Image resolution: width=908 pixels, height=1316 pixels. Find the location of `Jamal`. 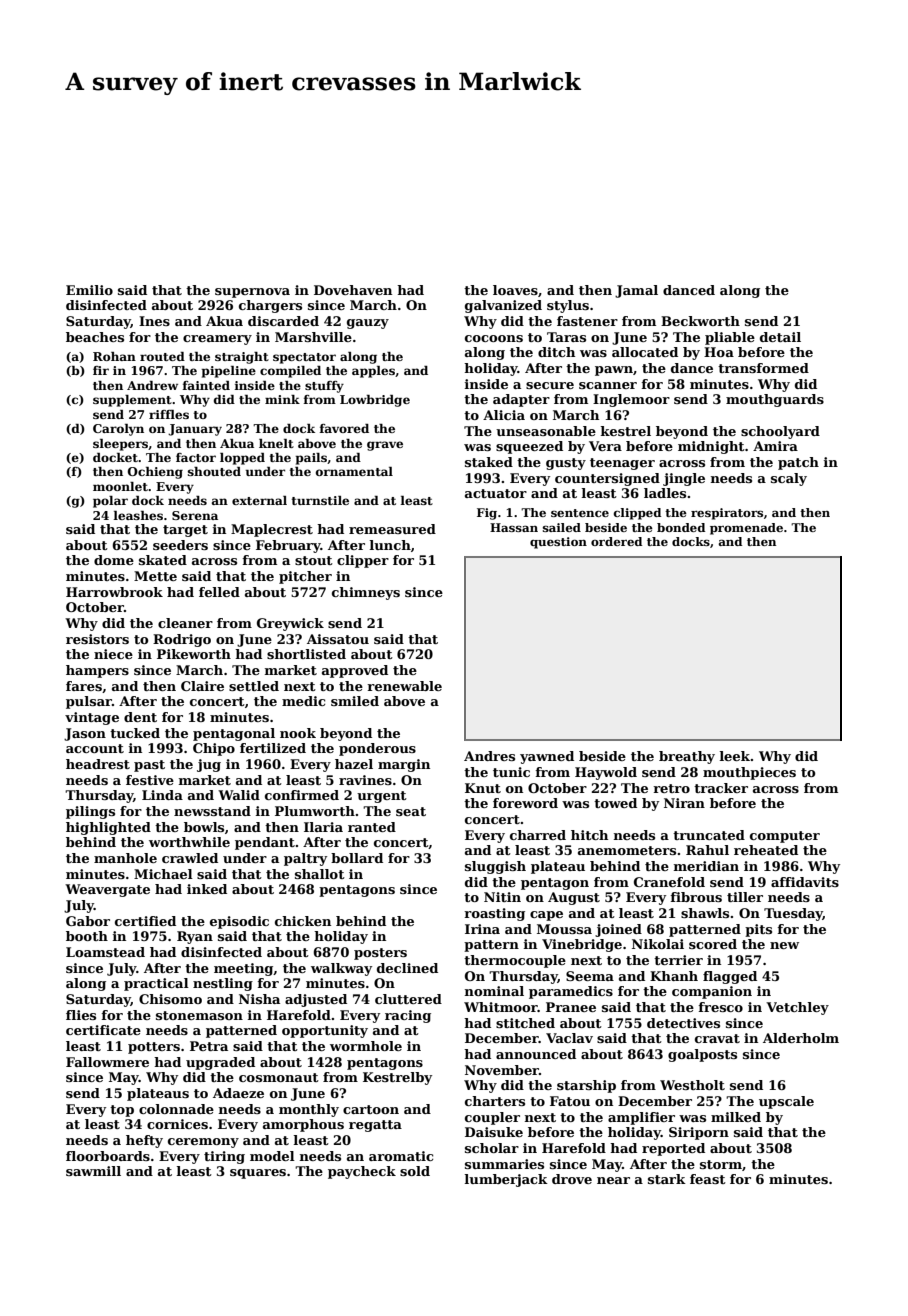

Jamal is located at coordinates (636, 291).
